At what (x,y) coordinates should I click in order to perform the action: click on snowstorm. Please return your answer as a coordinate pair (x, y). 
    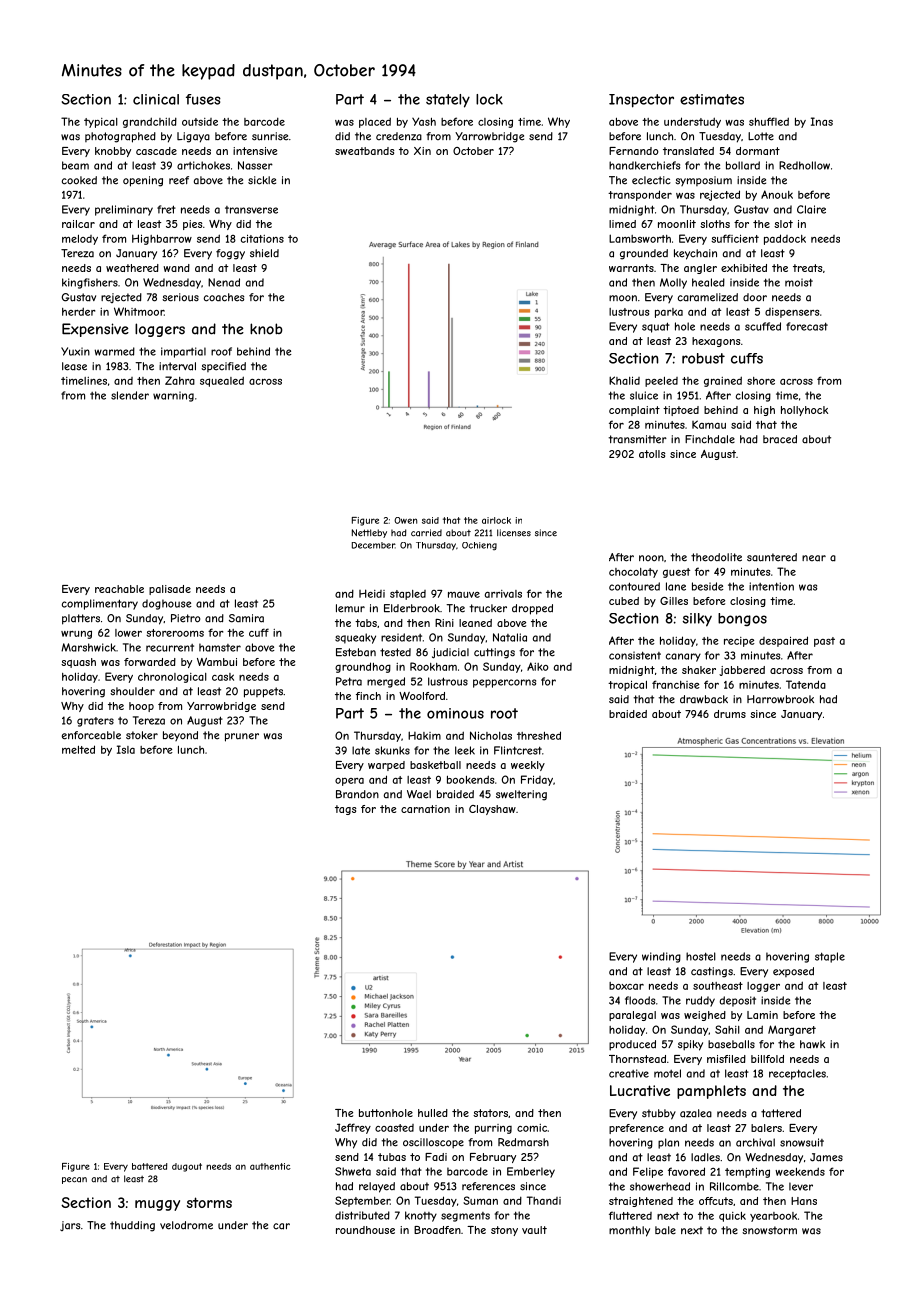
    Looking at the image, I should click on (769, 1230).
